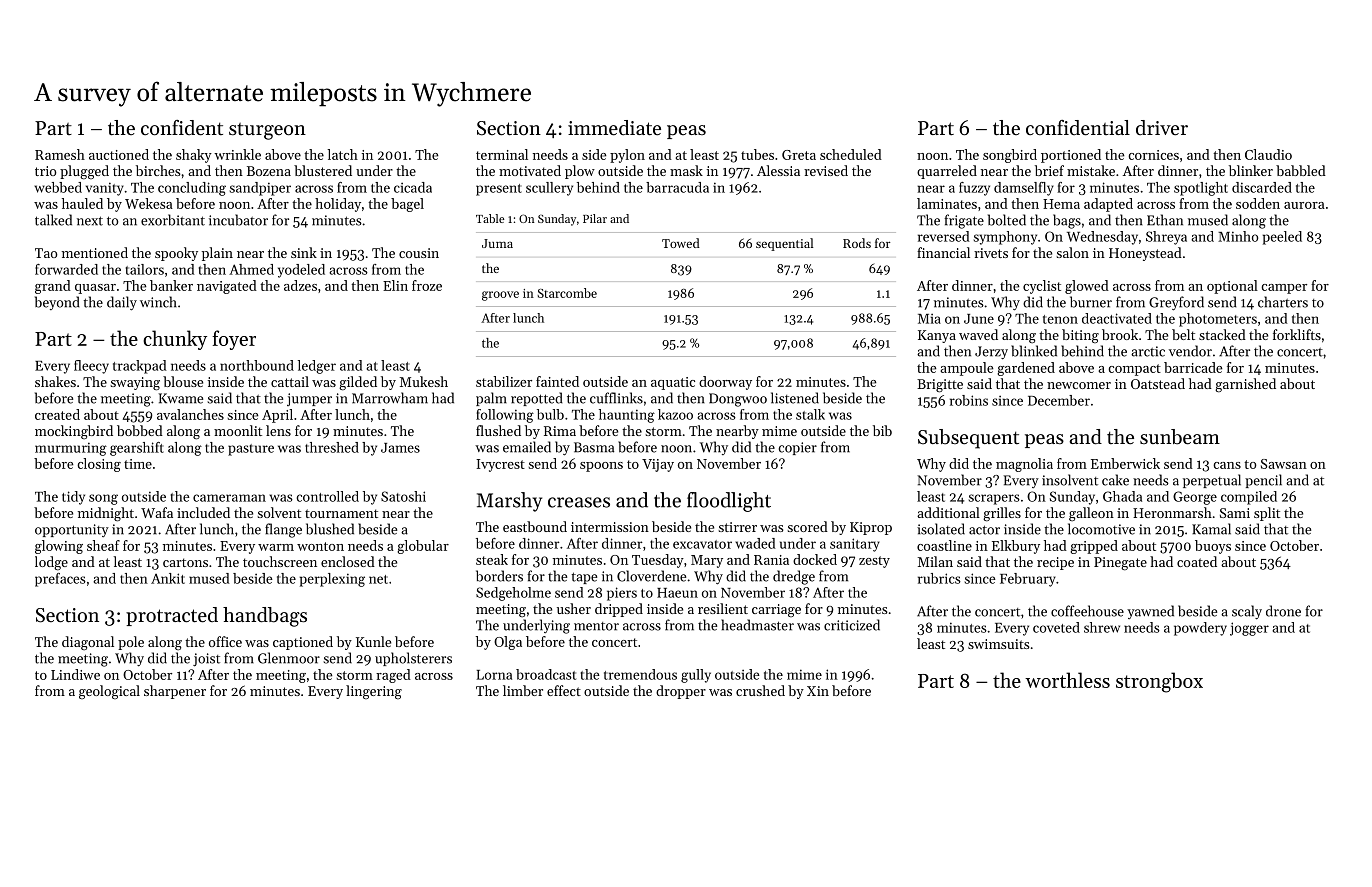 The image size is (1372, 887). Describe the element at coordinates (681, 692) in the image. I see `dropper` at that location.
